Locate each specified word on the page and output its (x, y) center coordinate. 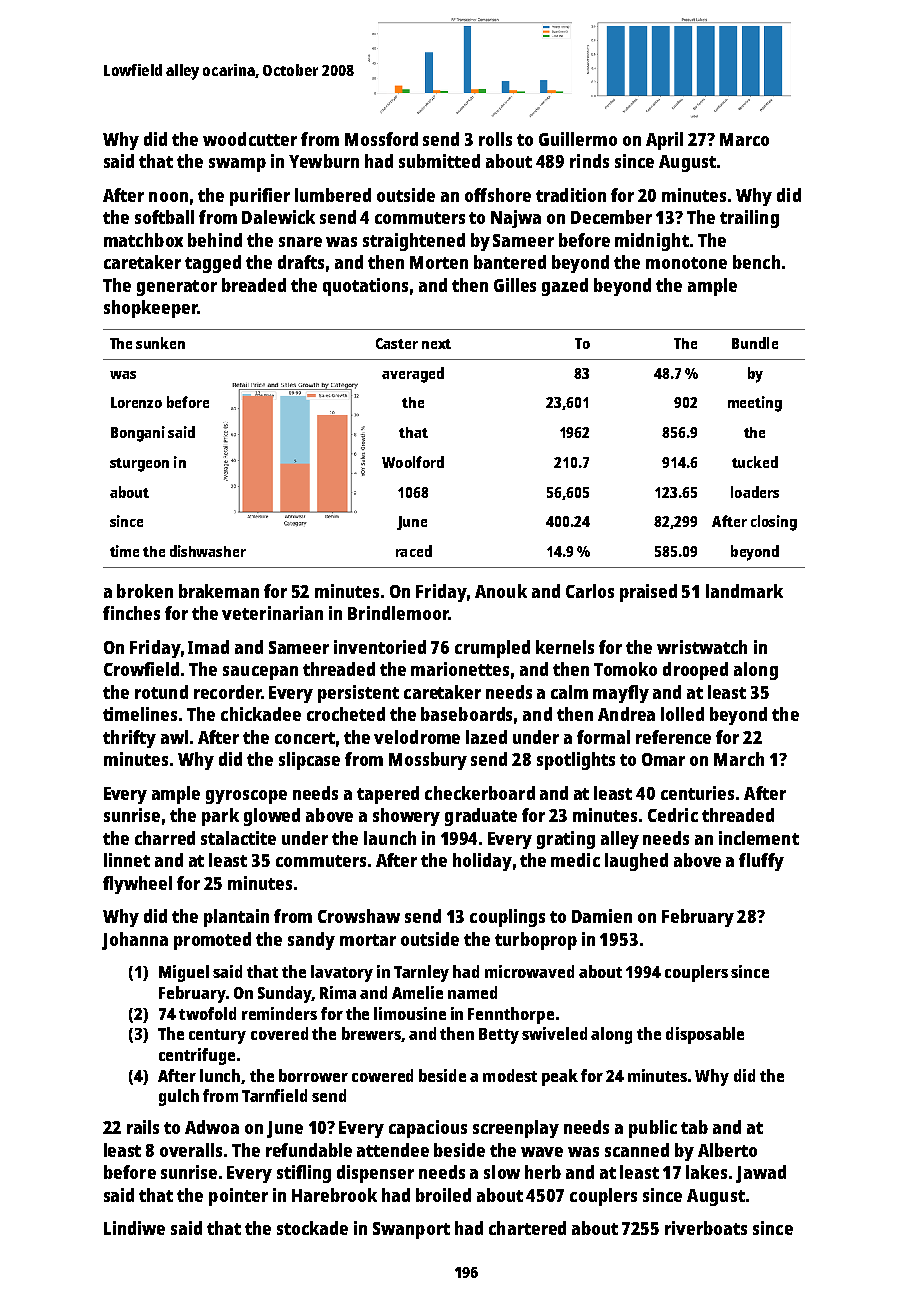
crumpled (492, 649)
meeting (755, 404)
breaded (254, 285)
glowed (272, 817)
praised (648, 593)
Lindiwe (134, 1228)
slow (502, 1172)
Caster (397, 343)
